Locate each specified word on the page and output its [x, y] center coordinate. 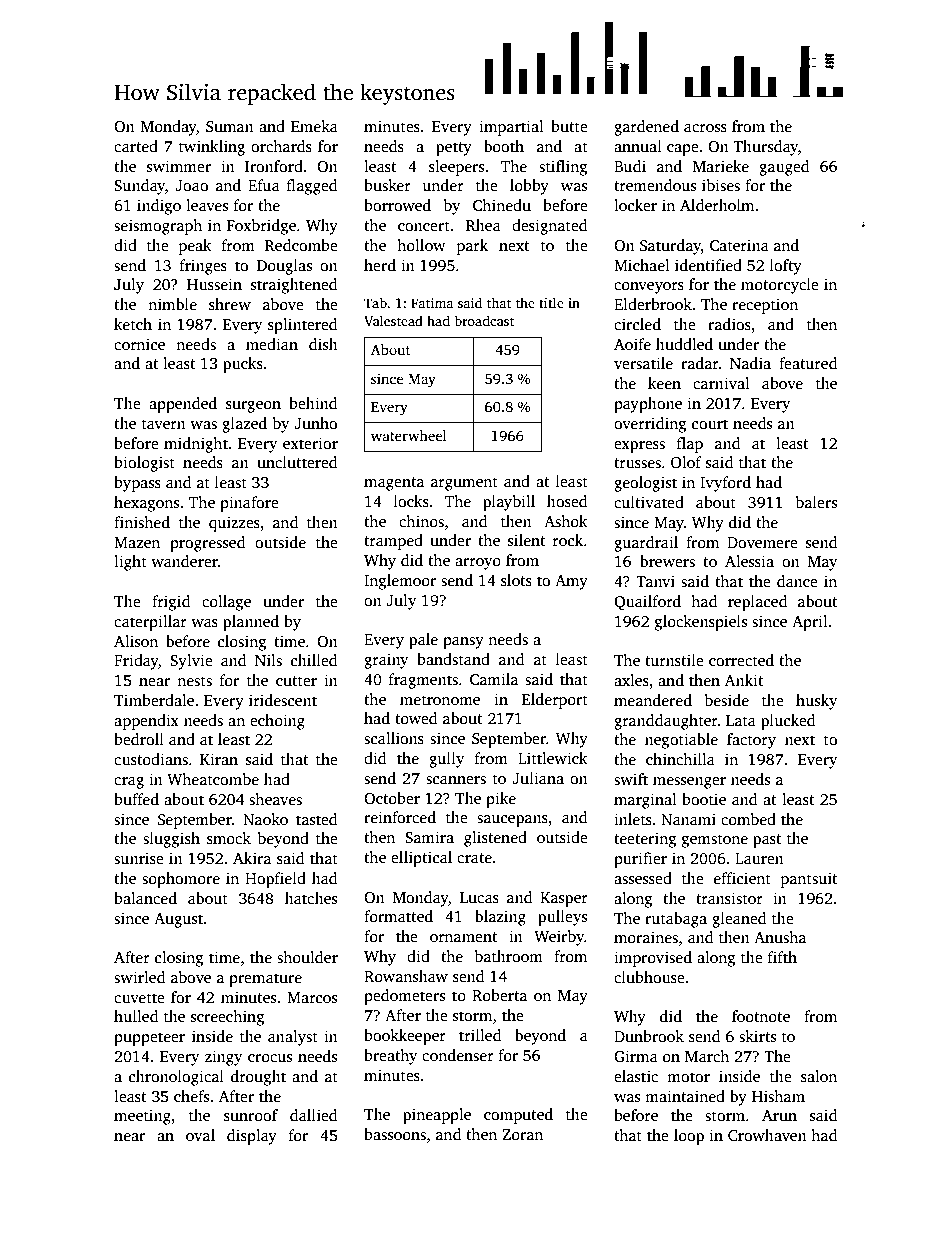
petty [454, 149]
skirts [757, 1036]
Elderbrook [653, 304]
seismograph [158, 227]
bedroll [139, 739]
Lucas [479, 898]
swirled [139, 977]
